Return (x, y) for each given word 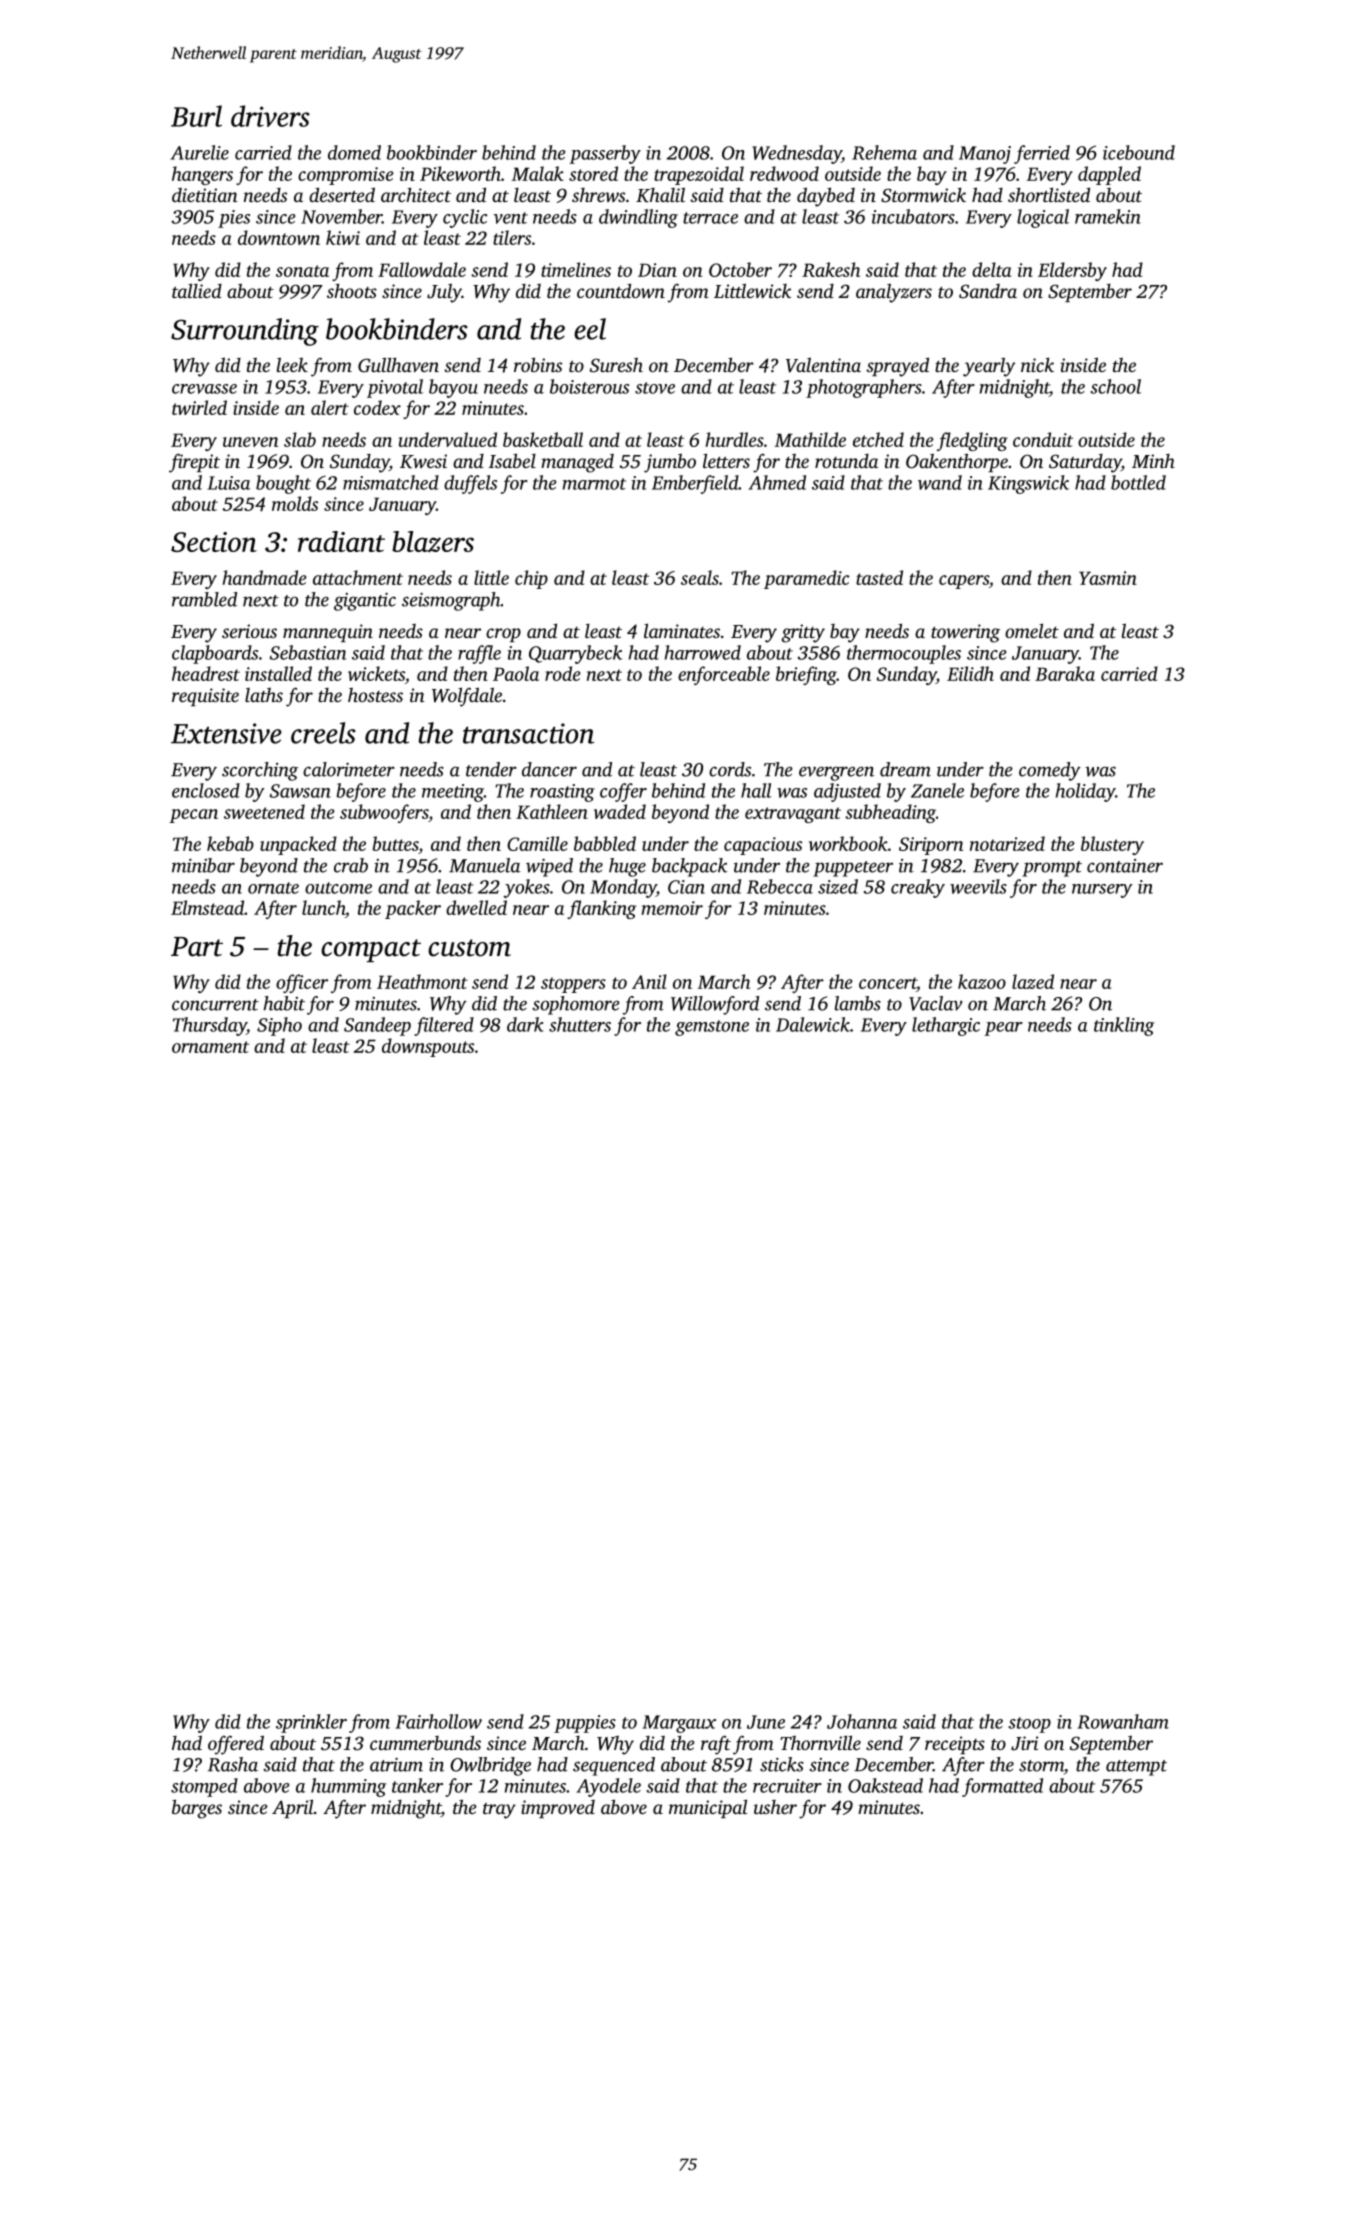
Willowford (715, 1005)
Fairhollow (438, 1721)
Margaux (679, 1724)
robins (538, 364)
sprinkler (311, 1723)
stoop (1029, 1725)
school (1115, 386)
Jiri (1024, 1743)
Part (197, 947)
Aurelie (199, 152)
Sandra (988, 291)
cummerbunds (425, 1742)
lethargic (946, 1026)
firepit (194, 463)
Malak (538, 173)
